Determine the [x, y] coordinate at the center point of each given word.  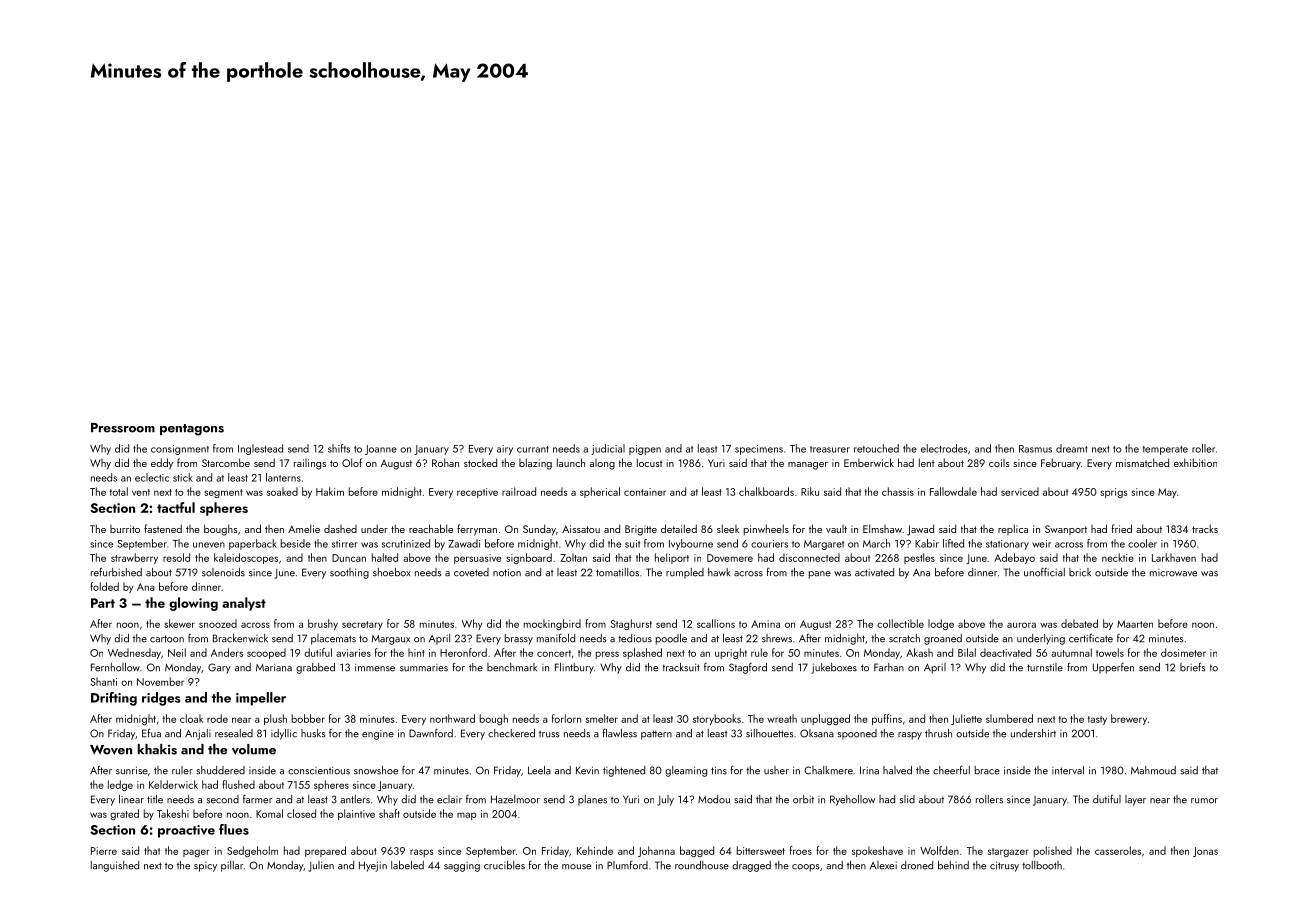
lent [927, 462]
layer [1135, 800]
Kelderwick [173, 784]
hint [416, 652]
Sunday [539, 530]
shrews [777, 638]
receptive [477, 493]
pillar [232, 866]
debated [1079, 623]
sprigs [1113, 493]
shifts [339, 448]
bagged [697, 851]
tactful [176, 507]
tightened [624, 771]
